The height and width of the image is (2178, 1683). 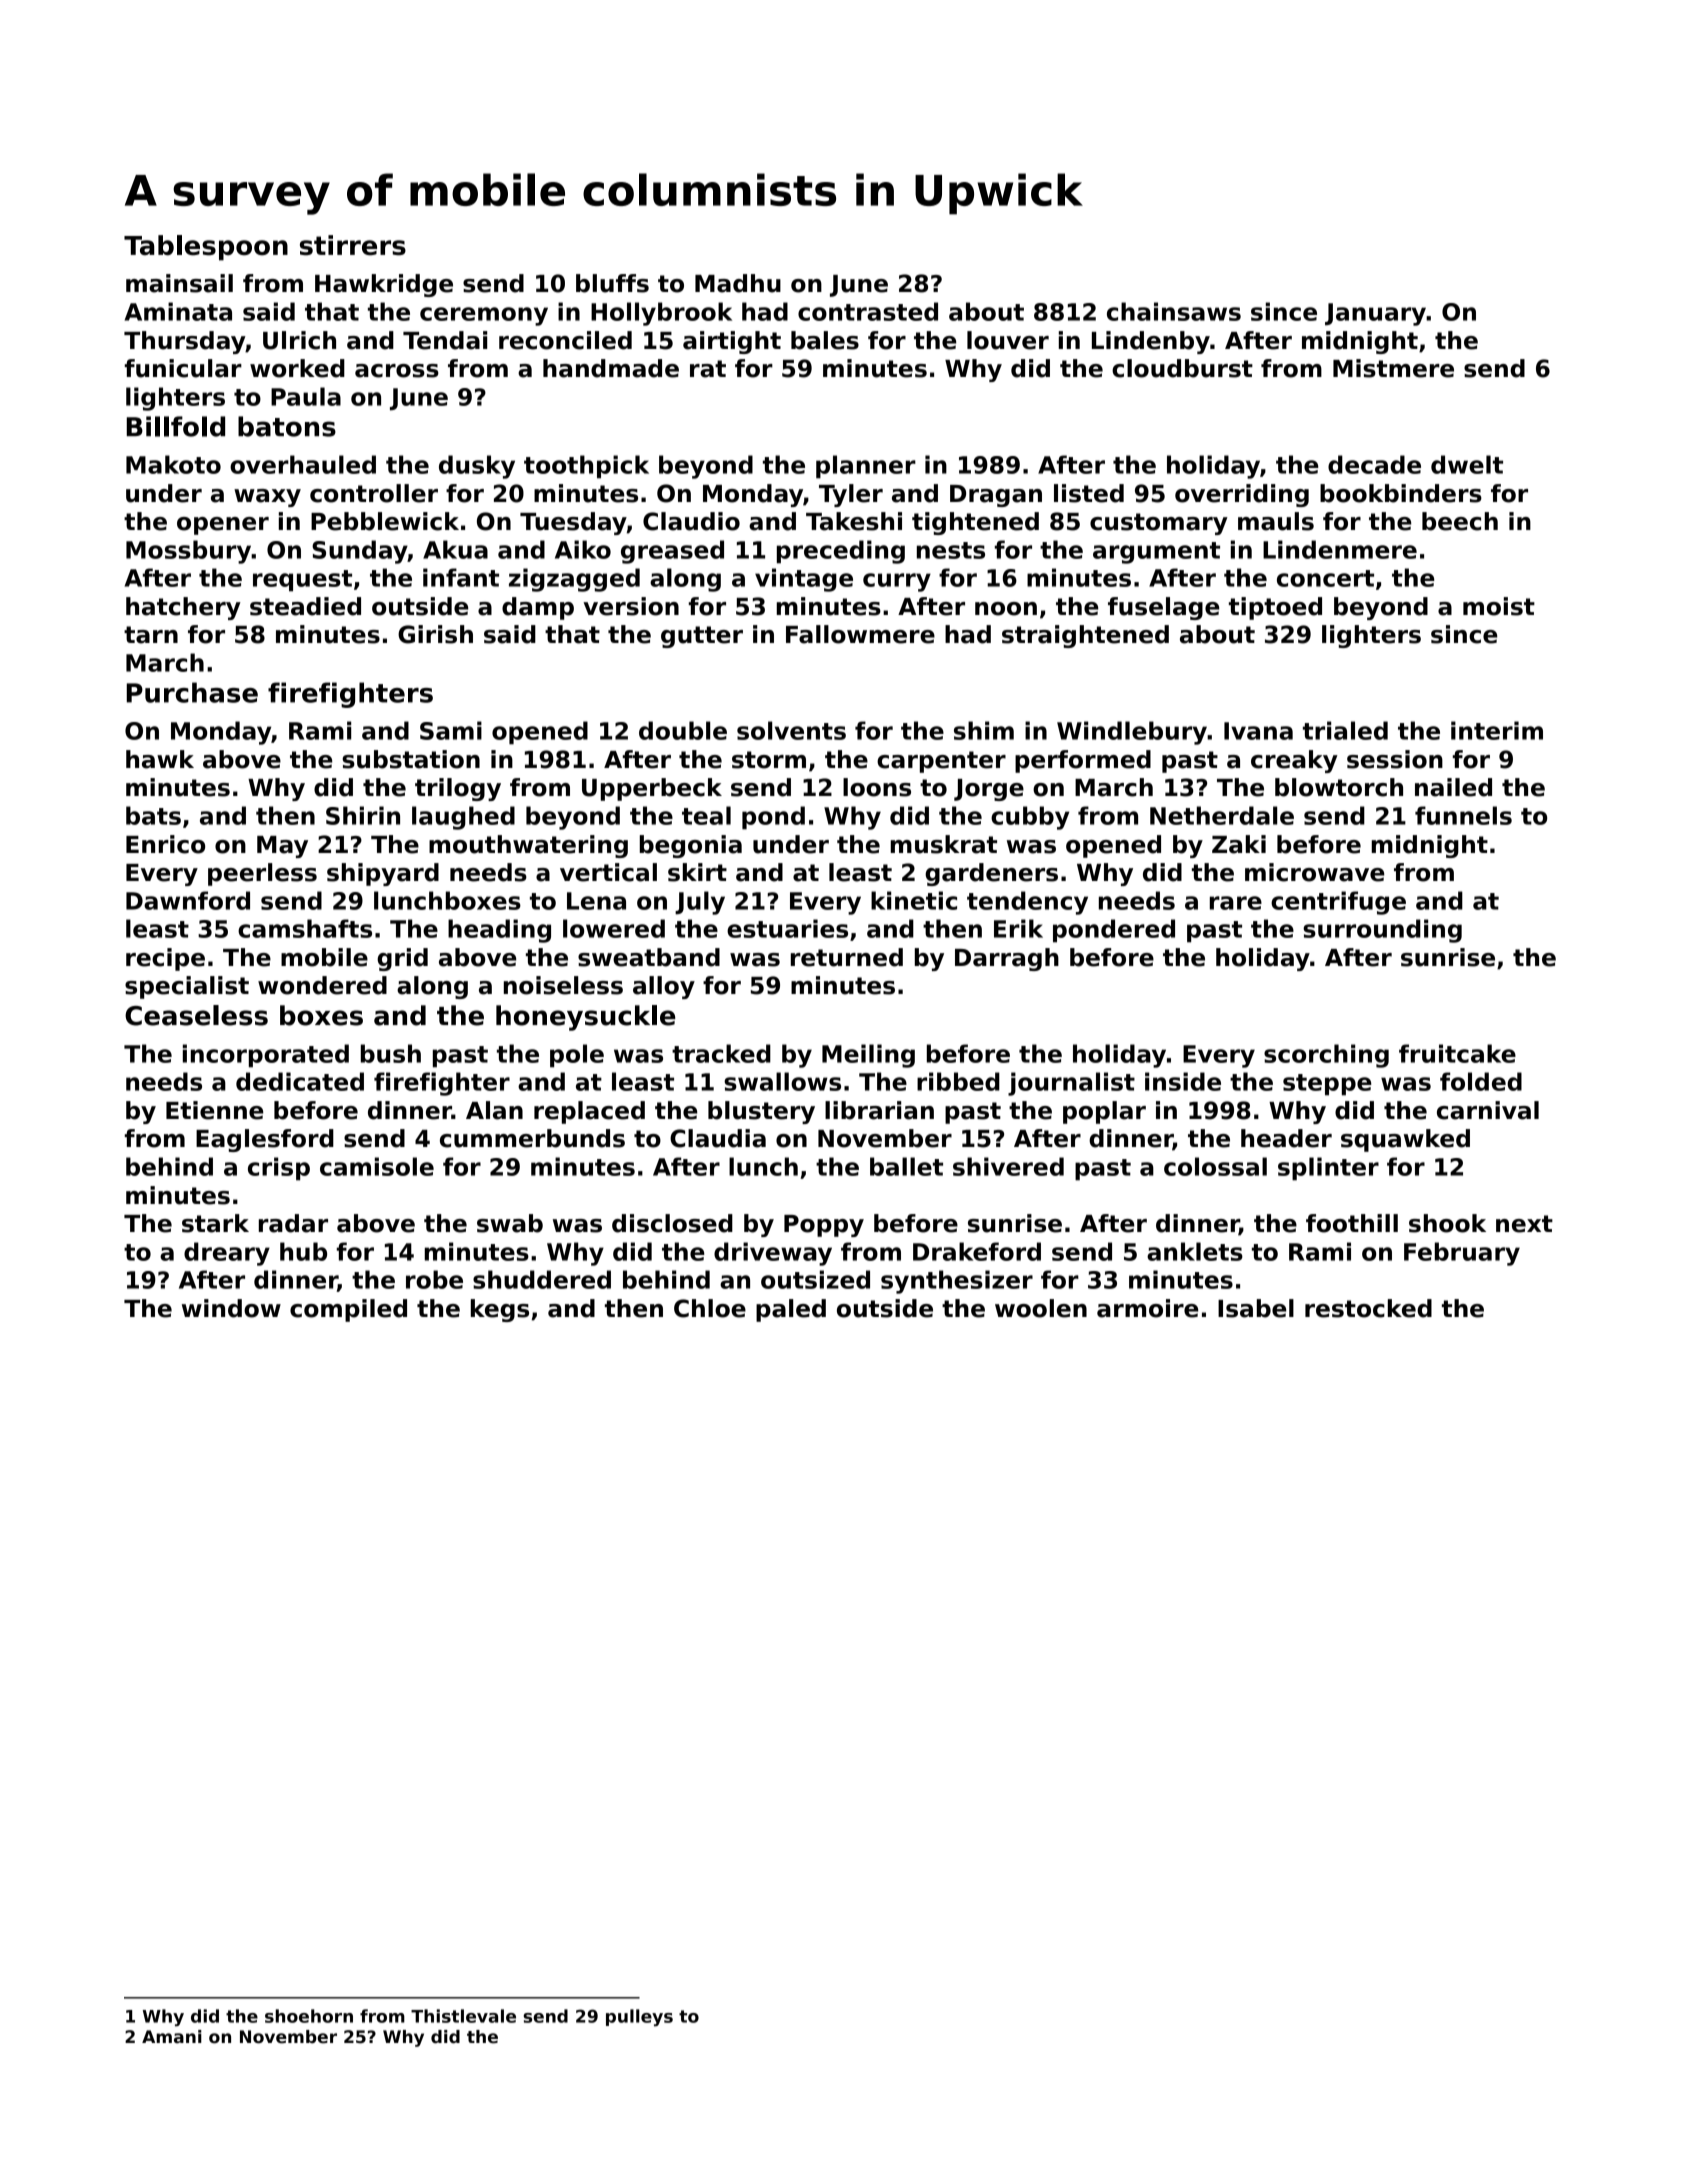 I want to click on restocked, so click(x=1368, y=1308).
